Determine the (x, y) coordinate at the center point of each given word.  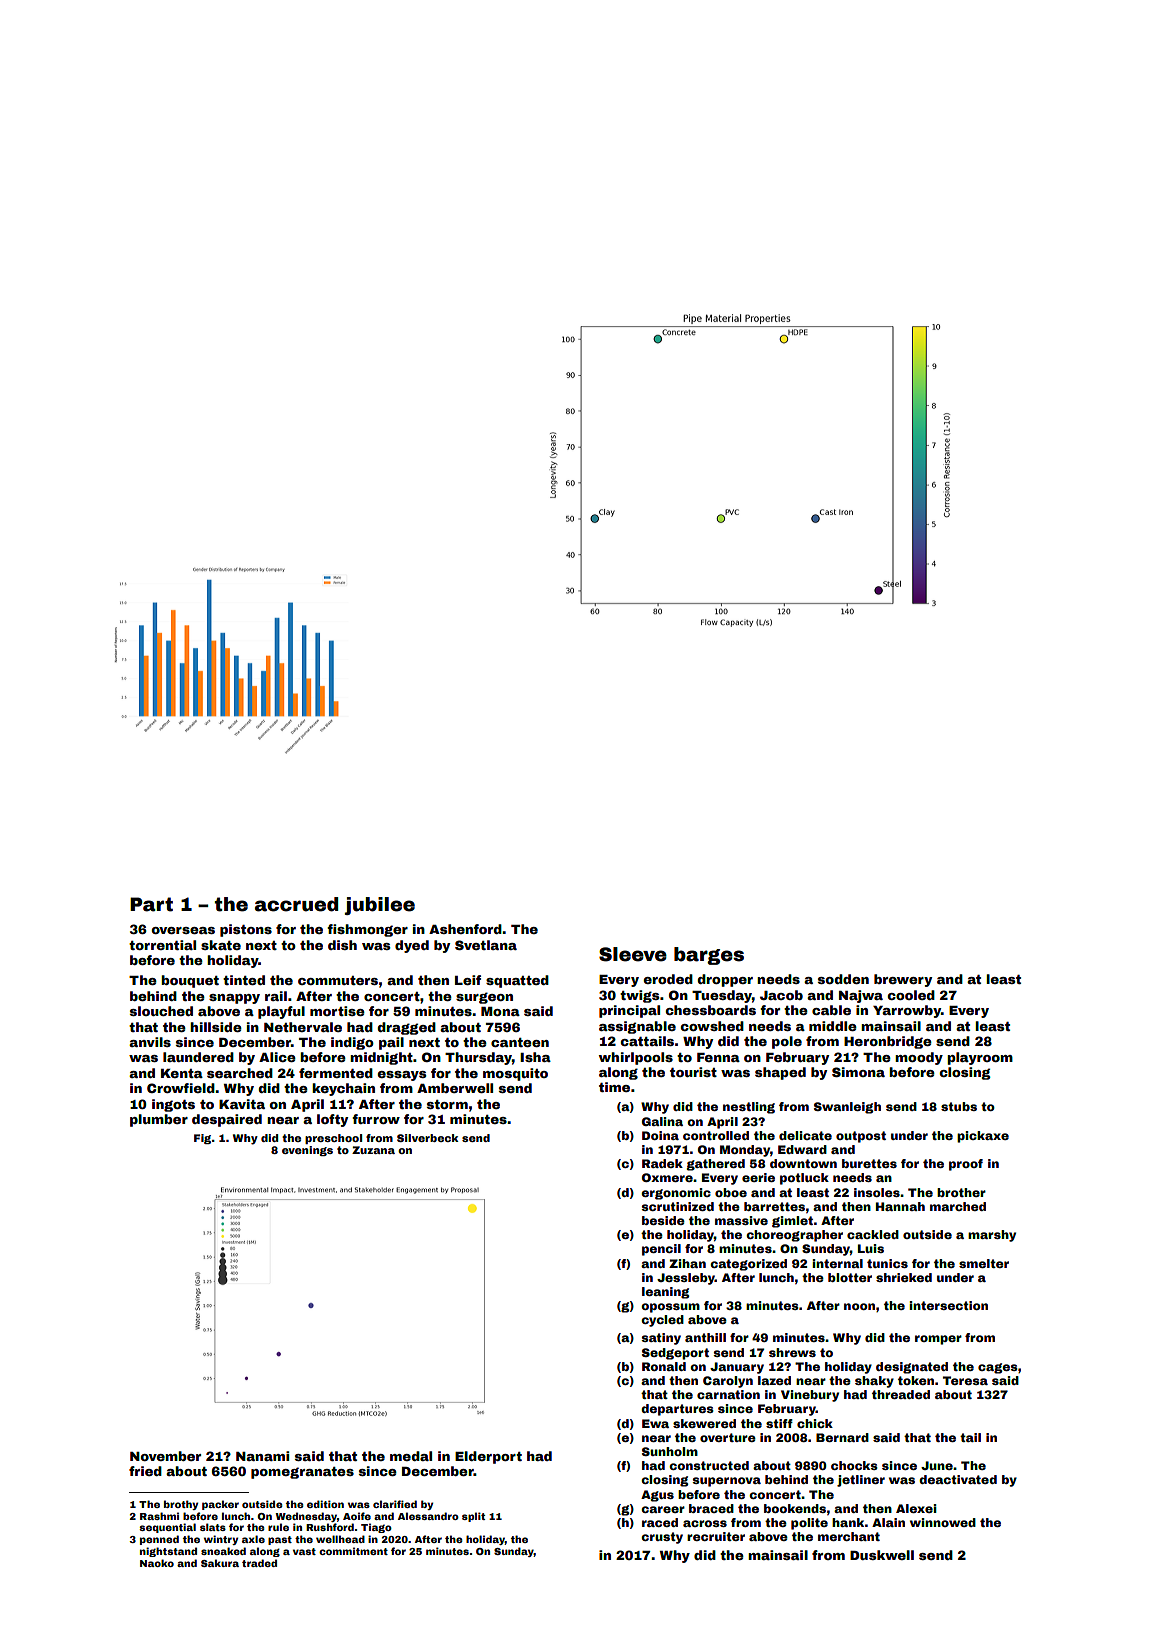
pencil (661, 1250)
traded (259, 1563)
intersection (948, 1305)
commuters (338, 980)
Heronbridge (888, 1042)
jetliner (861, 1481)
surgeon (484, 998)
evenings (307, 1151)
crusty (662, 1538)
